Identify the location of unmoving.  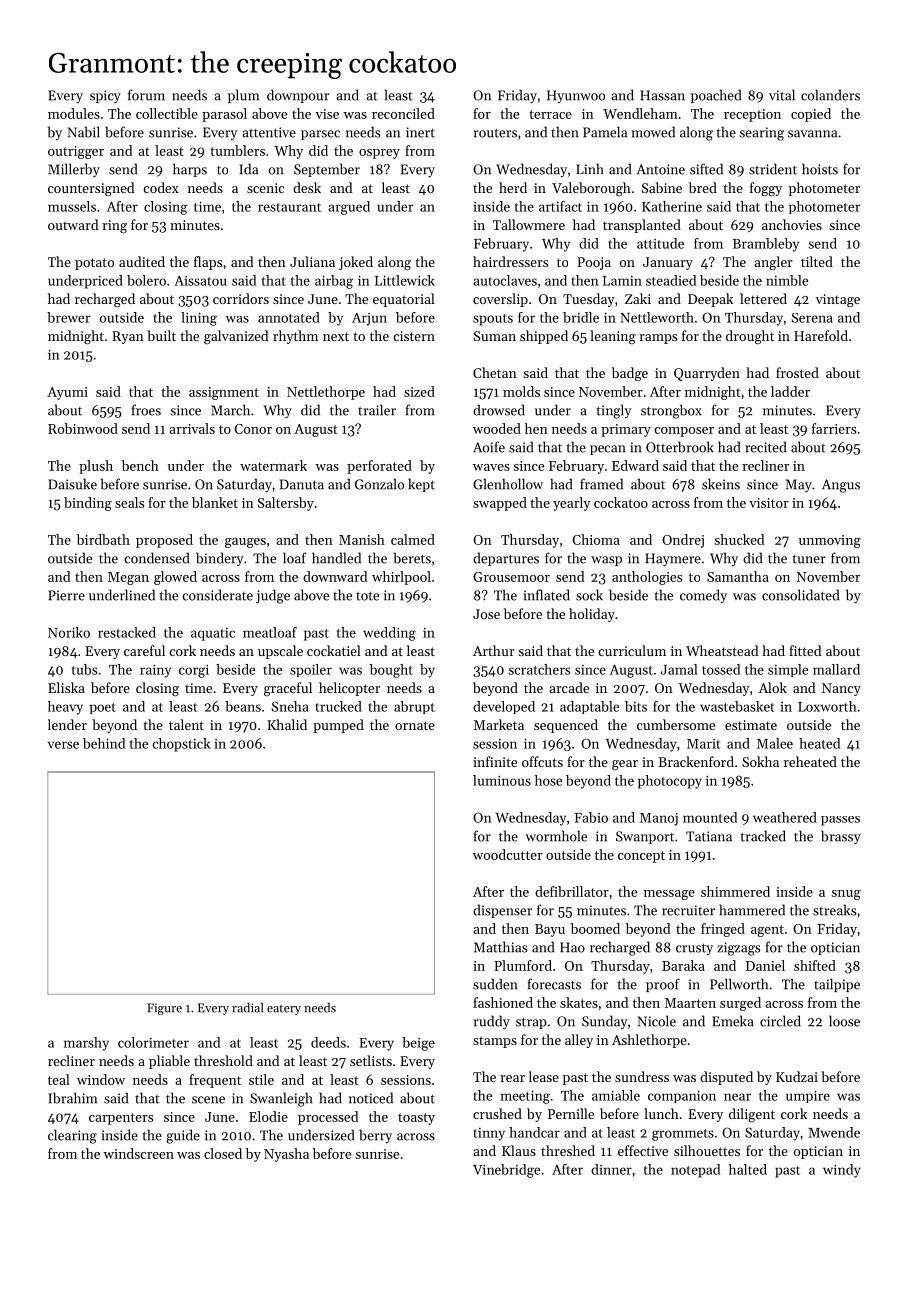
(830, 541).
